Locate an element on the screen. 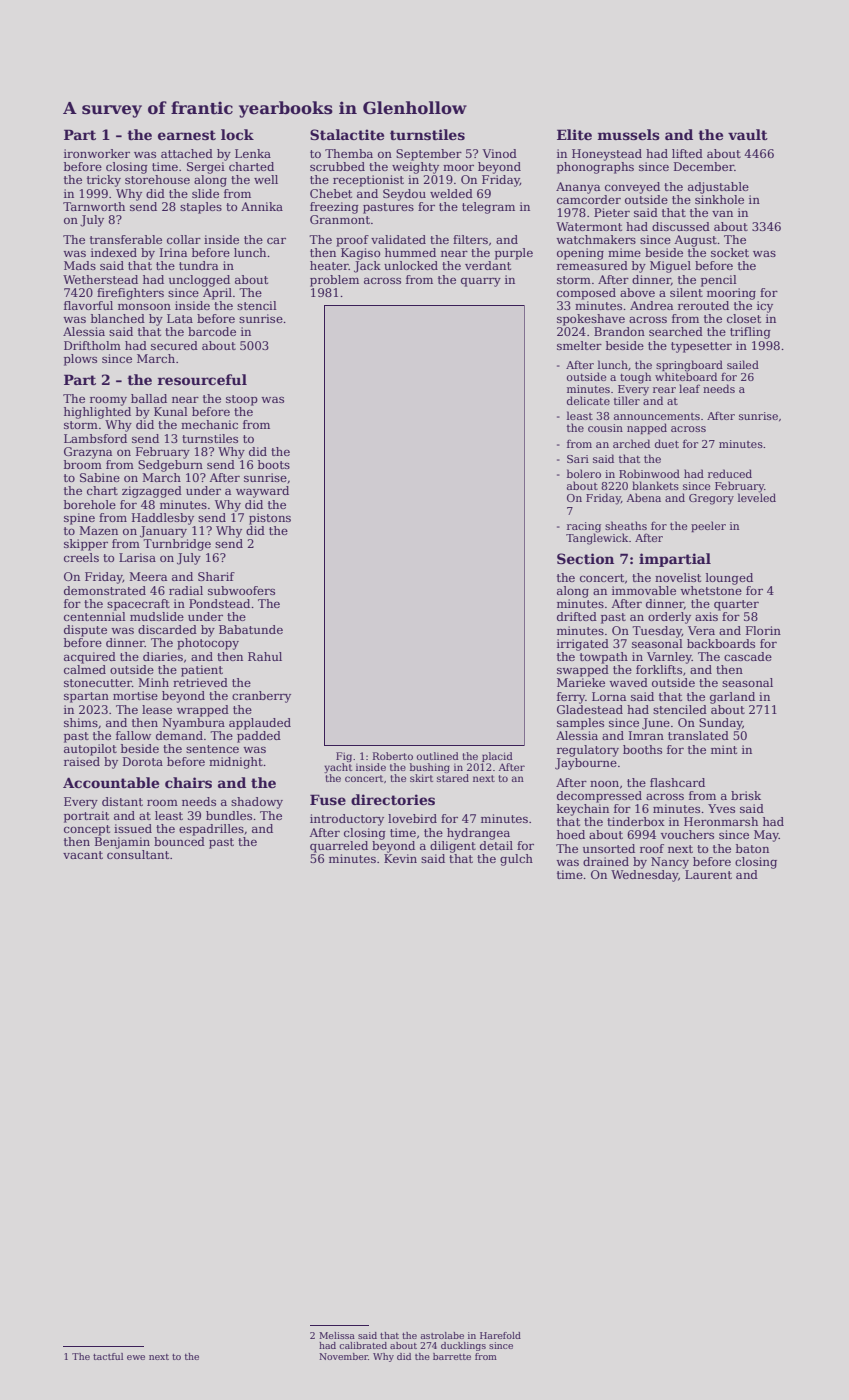 The image size is (849, 1400). boots is located at coordinates (274, 464).
